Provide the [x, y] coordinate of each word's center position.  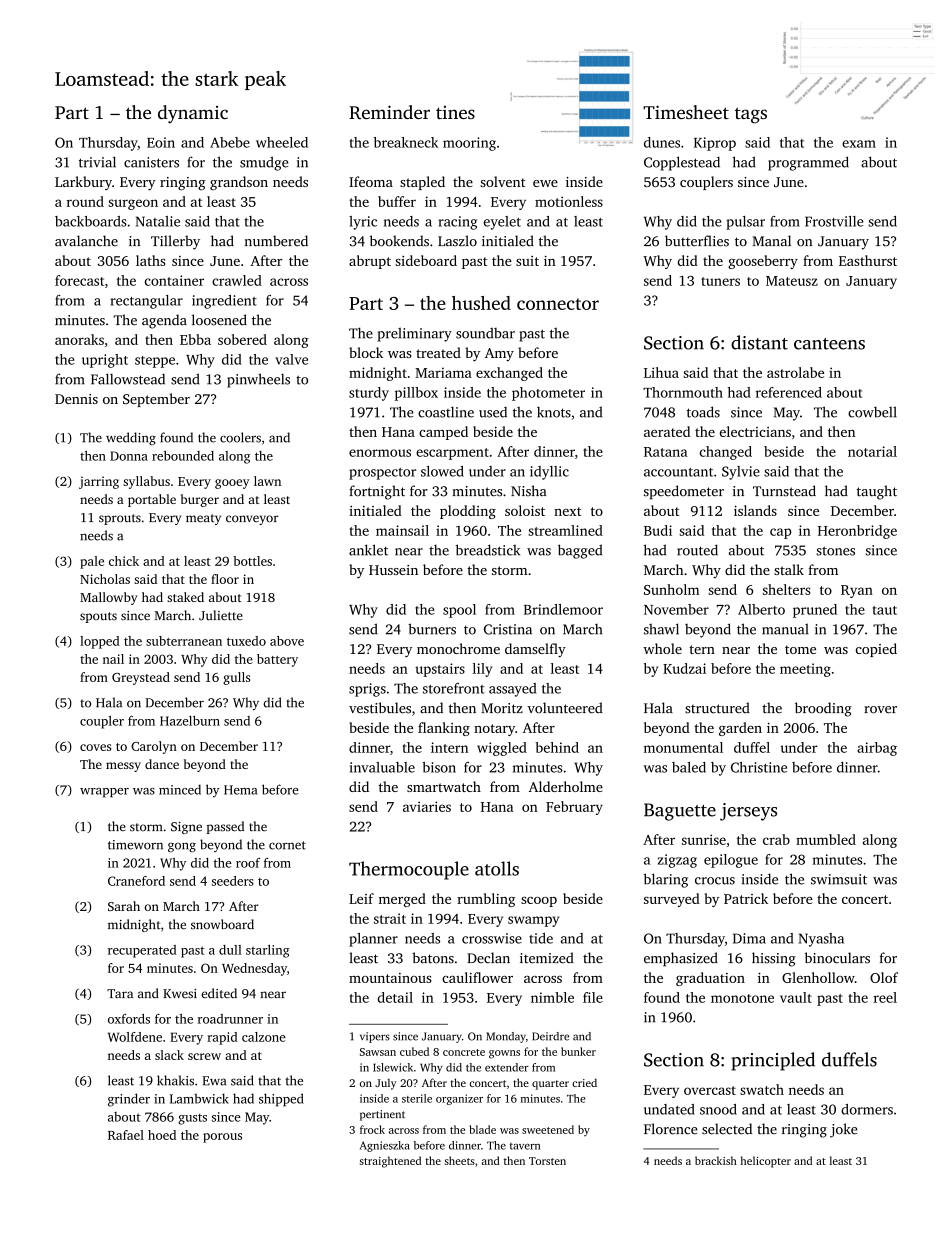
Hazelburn [190, 721]
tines [455, 112]
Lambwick [199, 1098]
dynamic [193, 114]
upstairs [440, 670]
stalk [789, 569]
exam [859, 144]
